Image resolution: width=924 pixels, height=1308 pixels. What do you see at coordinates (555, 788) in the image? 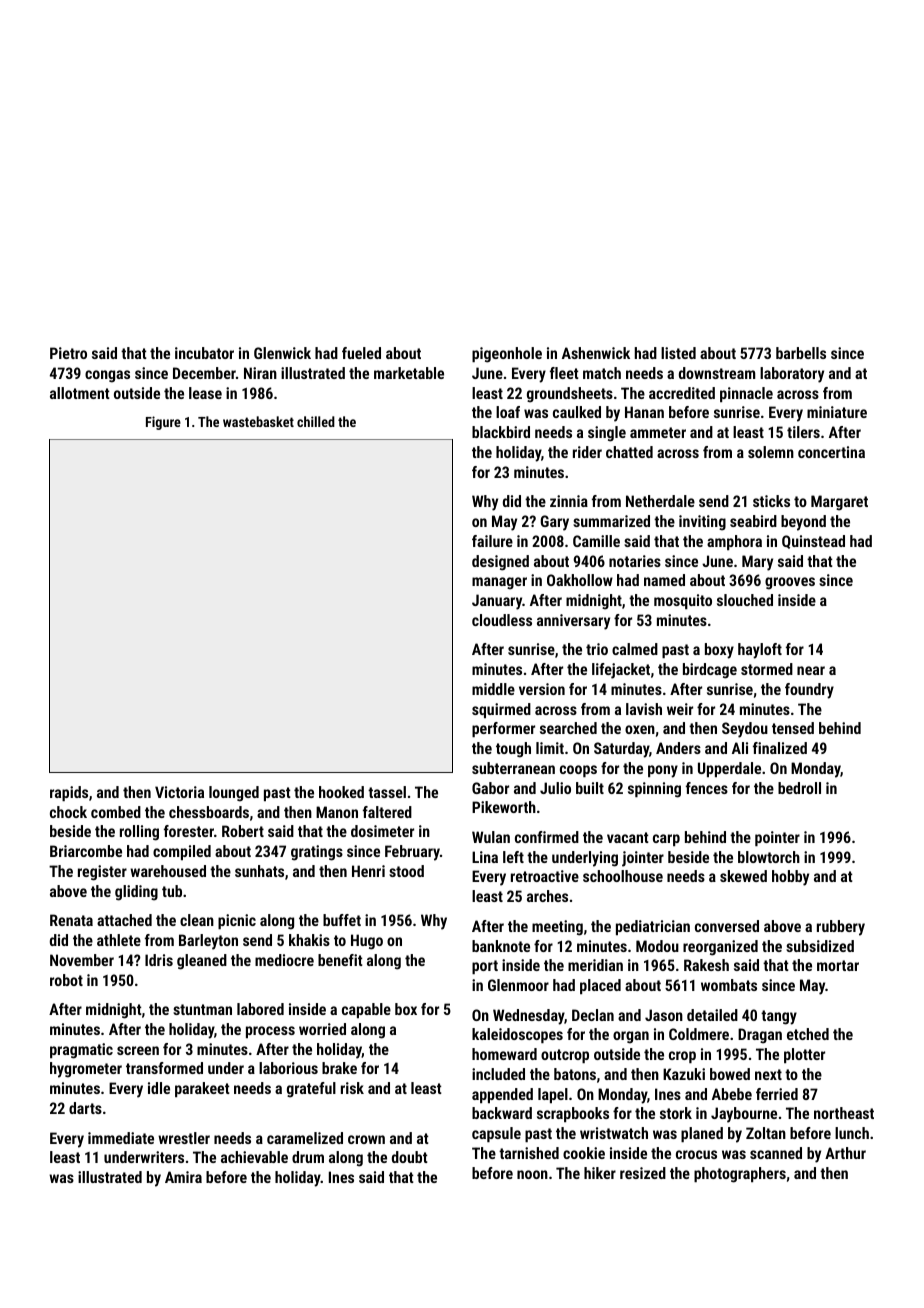
I see `Julio` at bounding box center [555, 788].
